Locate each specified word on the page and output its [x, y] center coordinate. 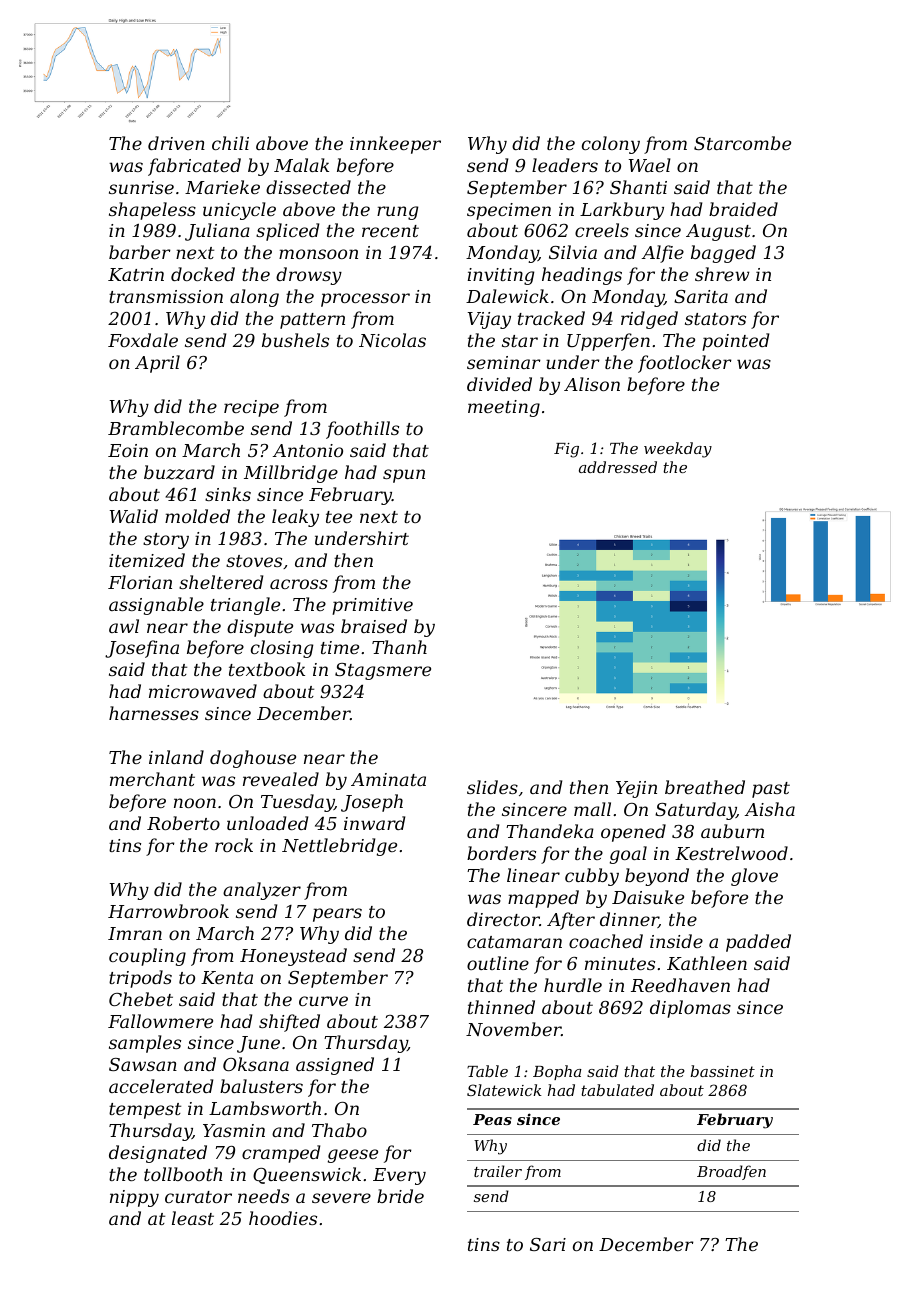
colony [611, 145]
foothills [362, 430]
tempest [145, 1111]
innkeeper [395, 145]
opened [633, 833]
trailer [498, 1171]
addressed [618, 467]
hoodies [283, 1218]
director [503, 919]
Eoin [128, 450]
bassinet [723, 1071]
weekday [678, 450]
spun [404, 476]
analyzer [262, 891]
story [166, 541]
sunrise [141, 187]
